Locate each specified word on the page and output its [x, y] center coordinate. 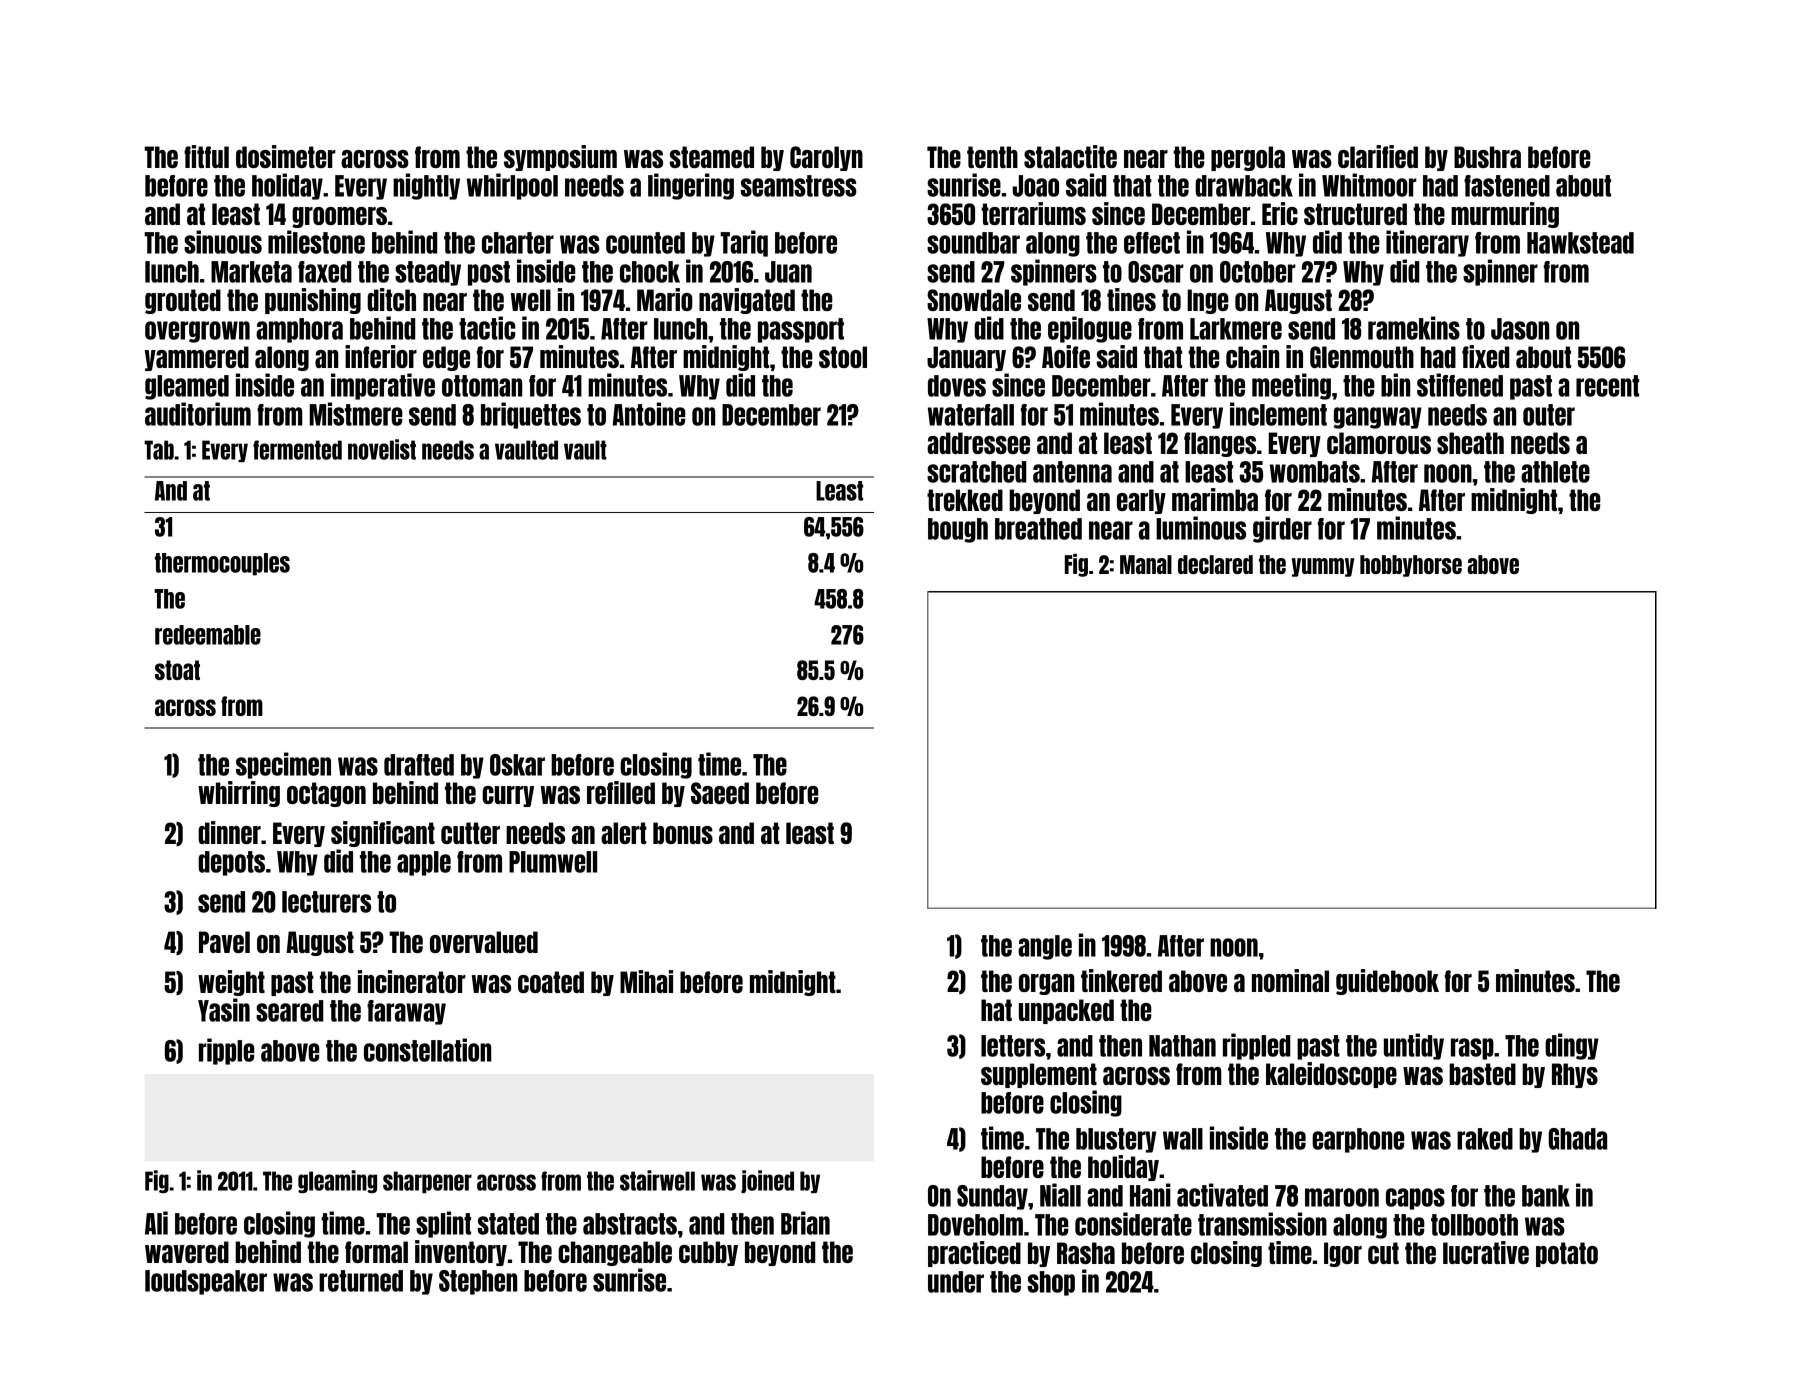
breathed [1038, 529]
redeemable [208, 635]
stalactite [1070, 156]
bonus [683, 833]
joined [767, 1181]
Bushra [1487, 157]
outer [1549, 415]
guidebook [1387, 982]
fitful [206, 156]
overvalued [484, 942]
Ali [156, 1223]
